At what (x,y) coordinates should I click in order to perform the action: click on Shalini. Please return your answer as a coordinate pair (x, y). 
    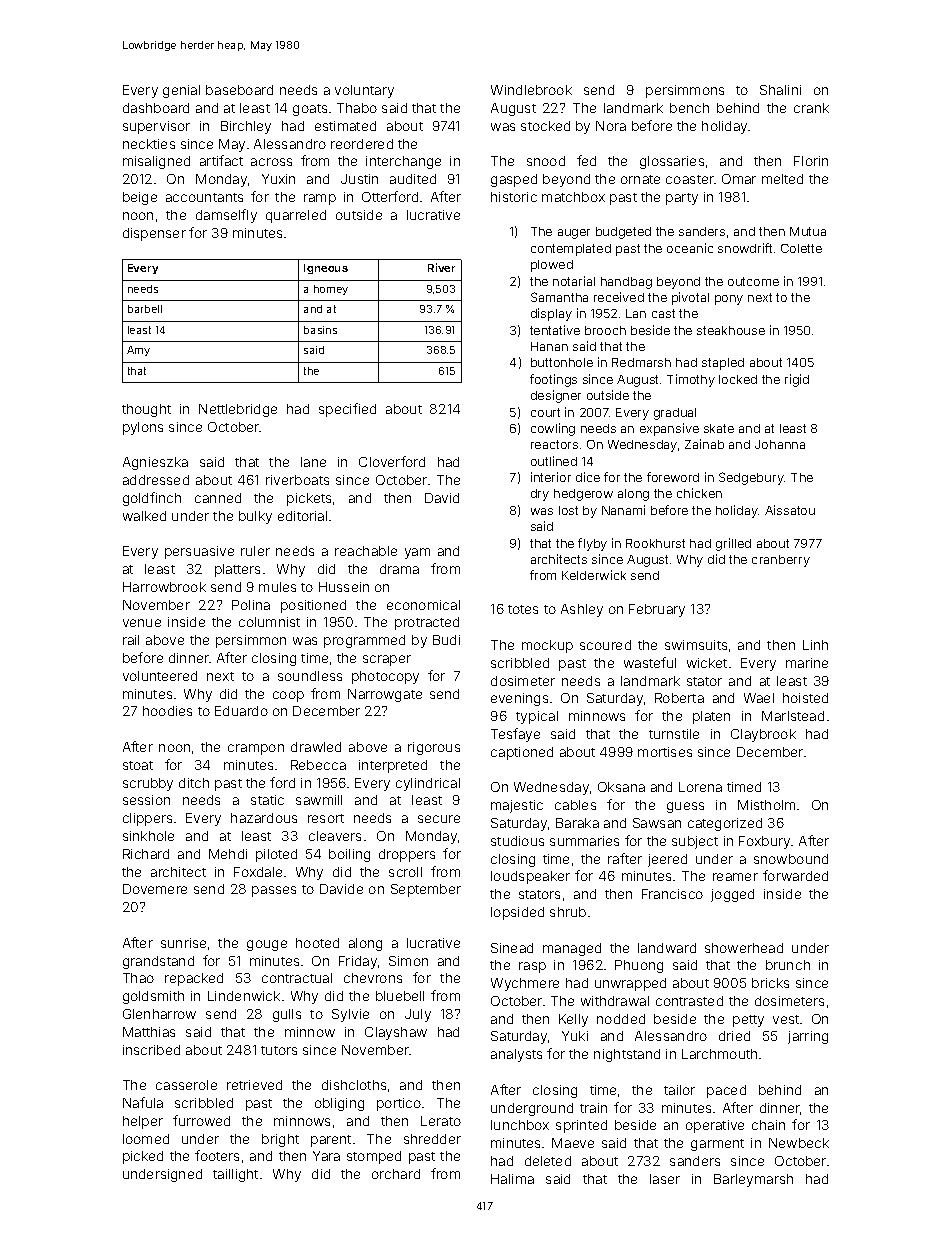
    Looking at the image, I should click on (780, 90).
